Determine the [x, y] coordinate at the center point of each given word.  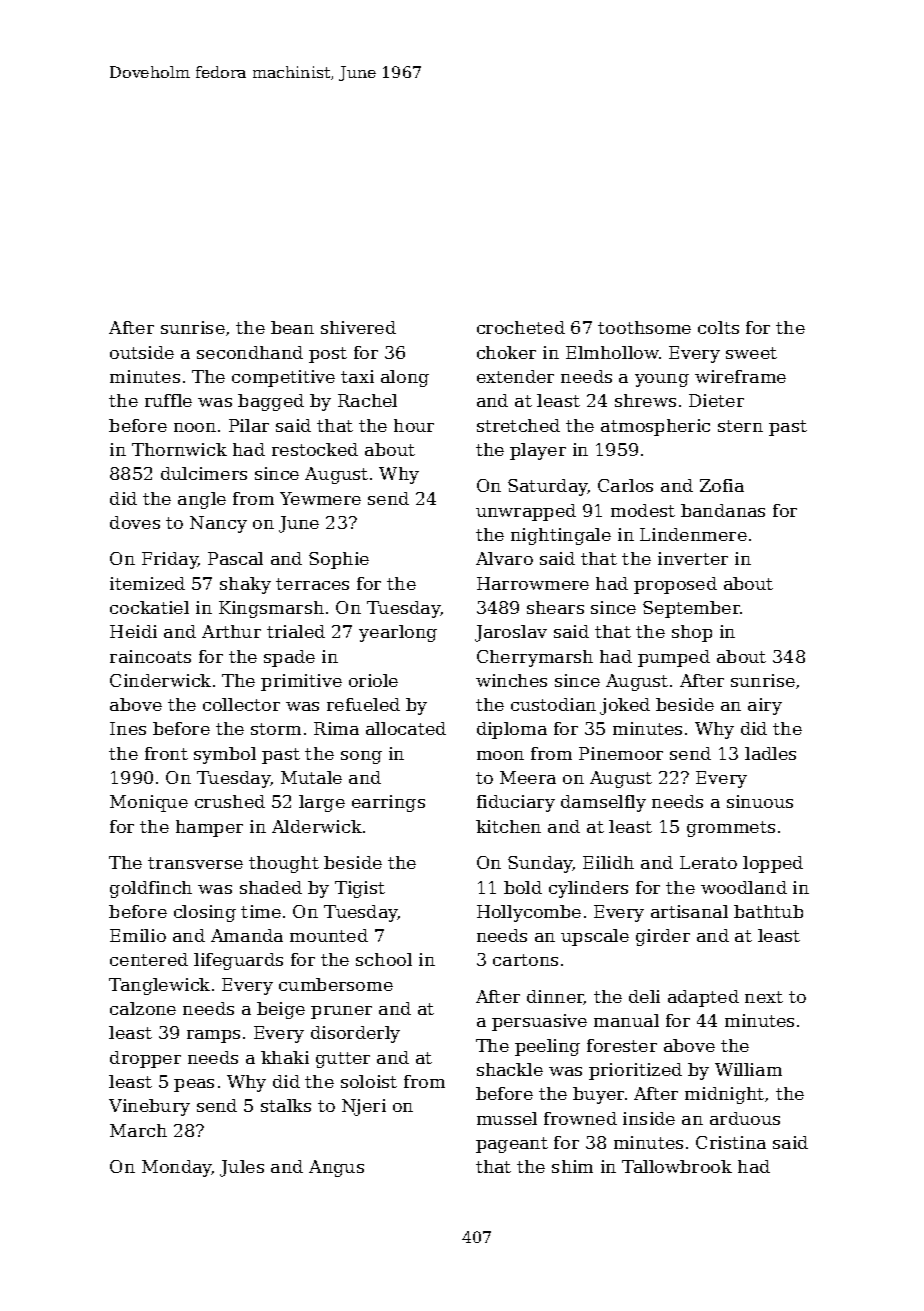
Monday [177, 1168]
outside [142, 352]
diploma [512, 730]
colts [718, 327]
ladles [770, 753]
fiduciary [516, 803]
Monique [149, 803]
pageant [512, 1145]
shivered [358, 327]
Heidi [133, 631]
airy [765, 706]
